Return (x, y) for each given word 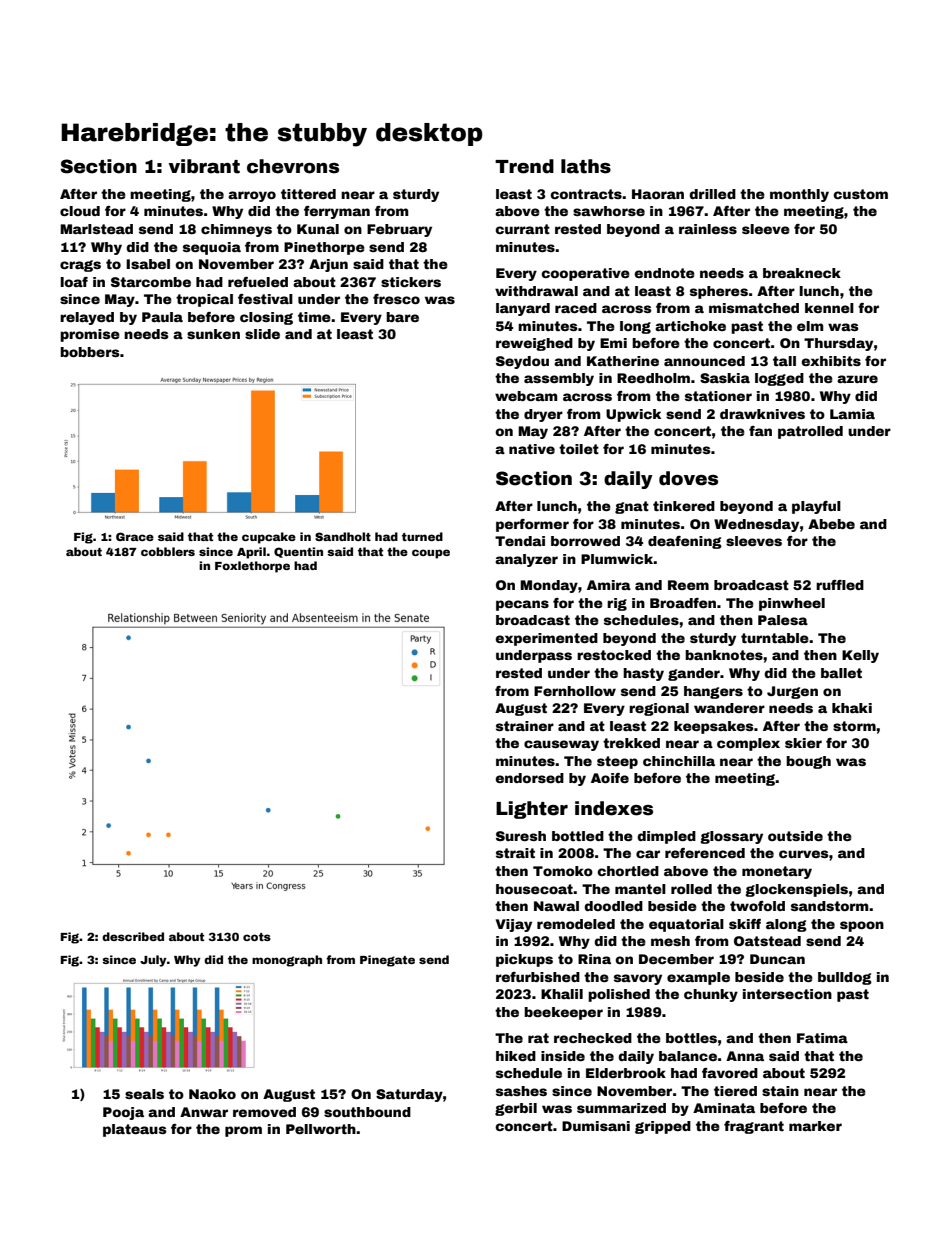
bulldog (845, 978)
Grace (135, 536)
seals (144, 1094)
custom (860, 194)
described (133, 936)
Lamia (852, 414)
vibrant (204, 166)
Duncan (777, 959)
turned (422, 536)
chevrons (293, 166)
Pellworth (321, 1129)
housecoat (534, 889)
